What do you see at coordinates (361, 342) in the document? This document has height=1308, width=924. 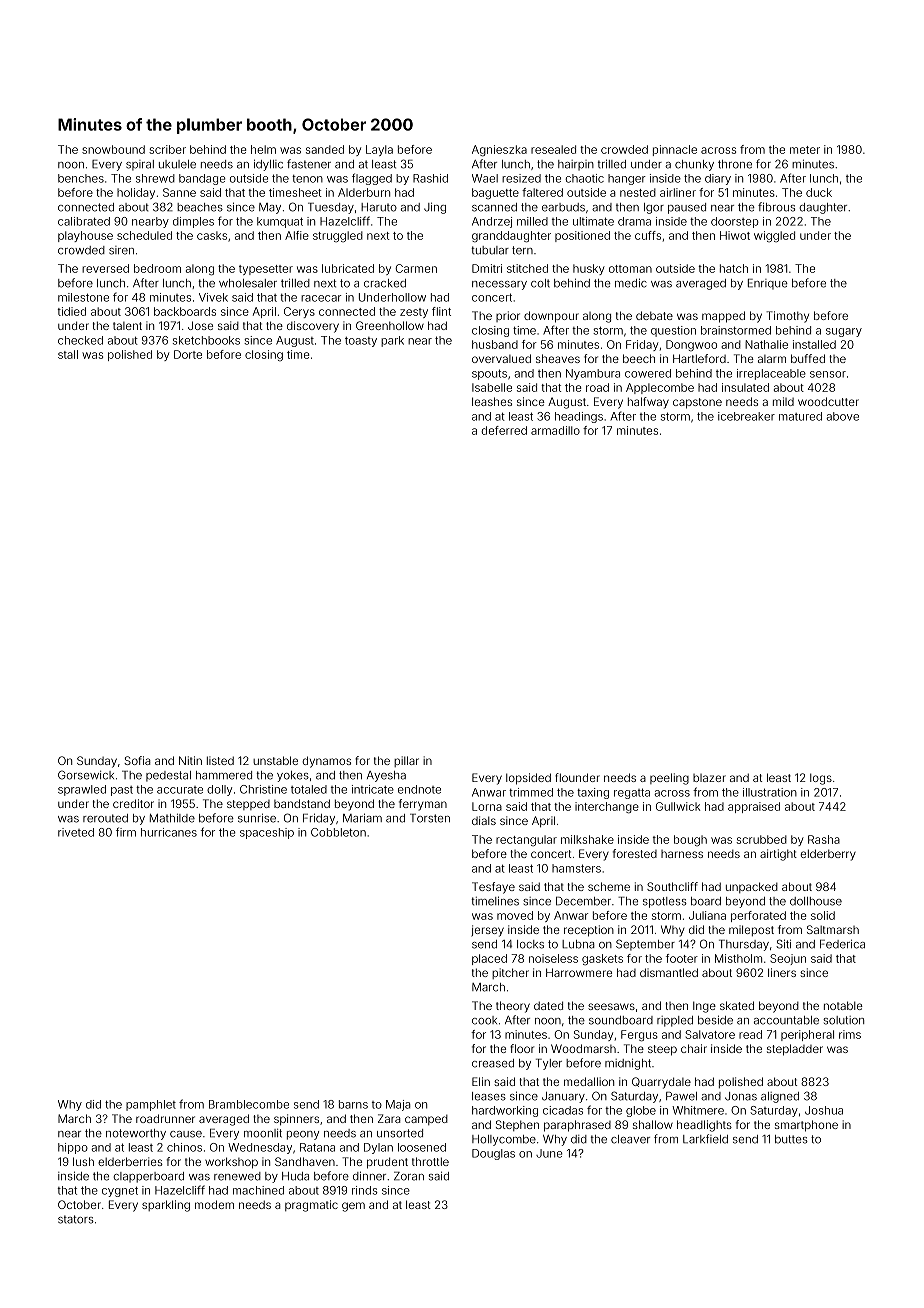 I see `toasty` at bounding box center [361, 342].
